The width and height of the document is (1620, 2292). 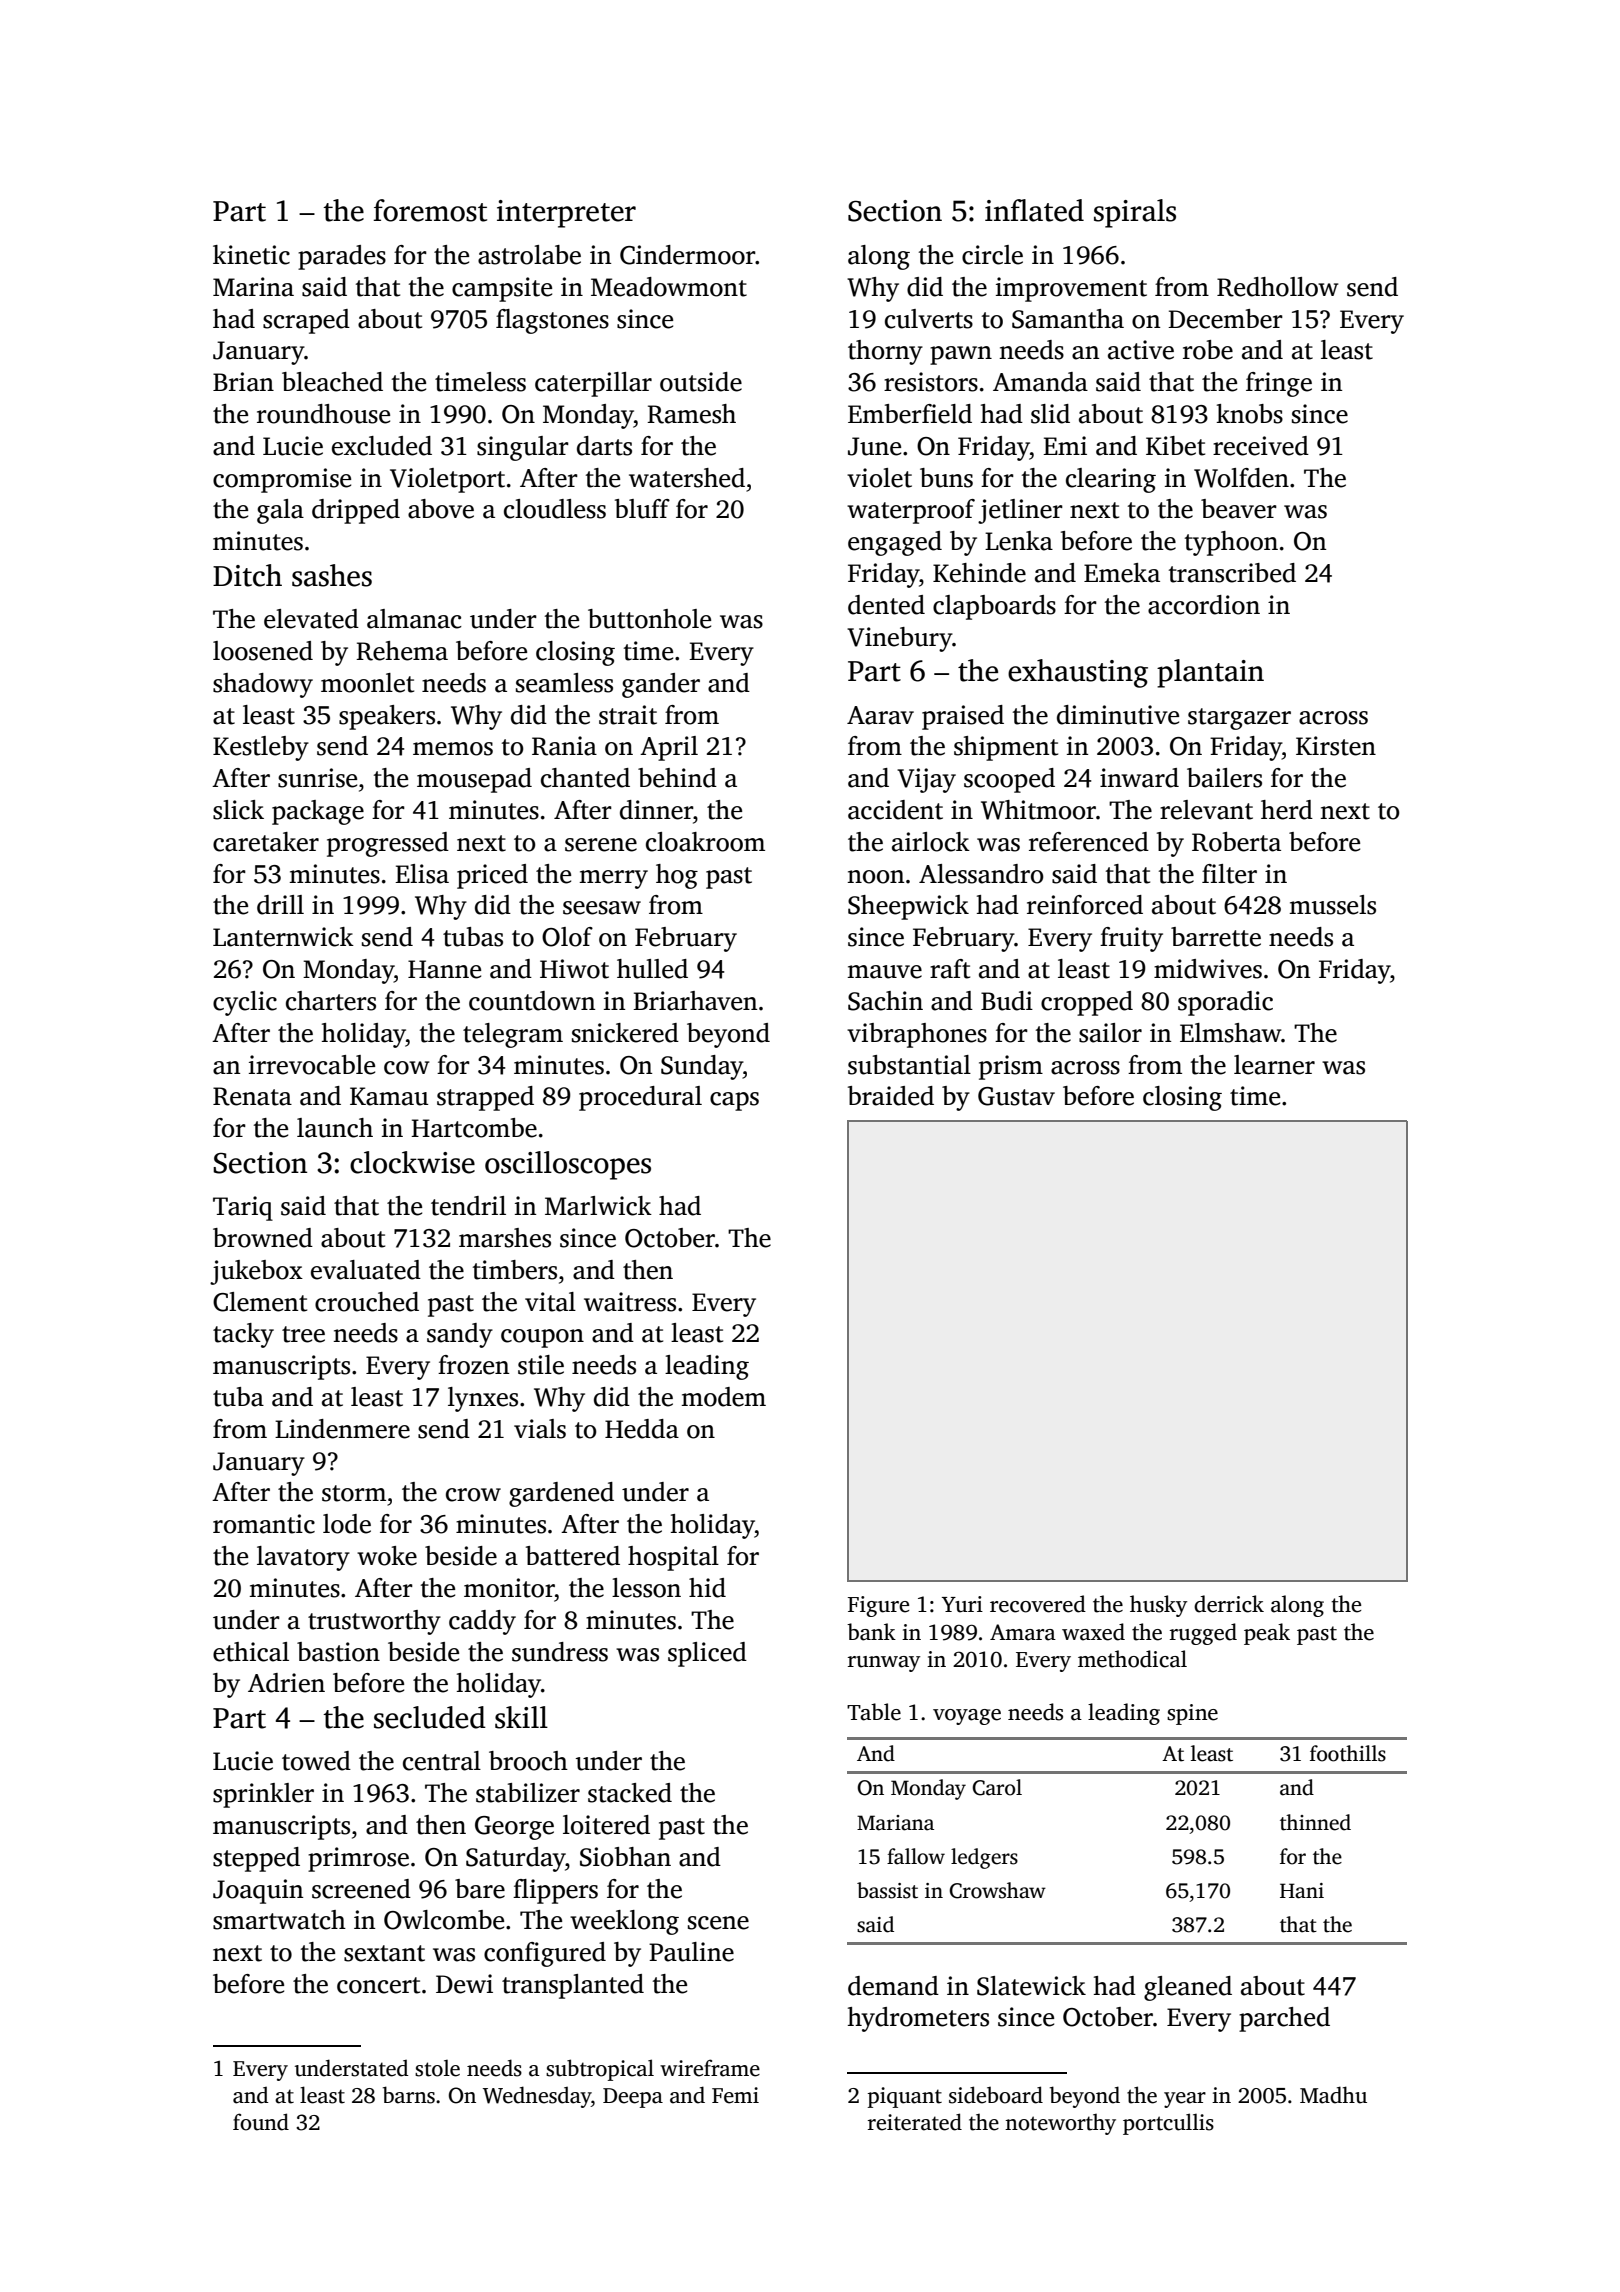 I want to click on shadowy, so click(x=263, y=685).
